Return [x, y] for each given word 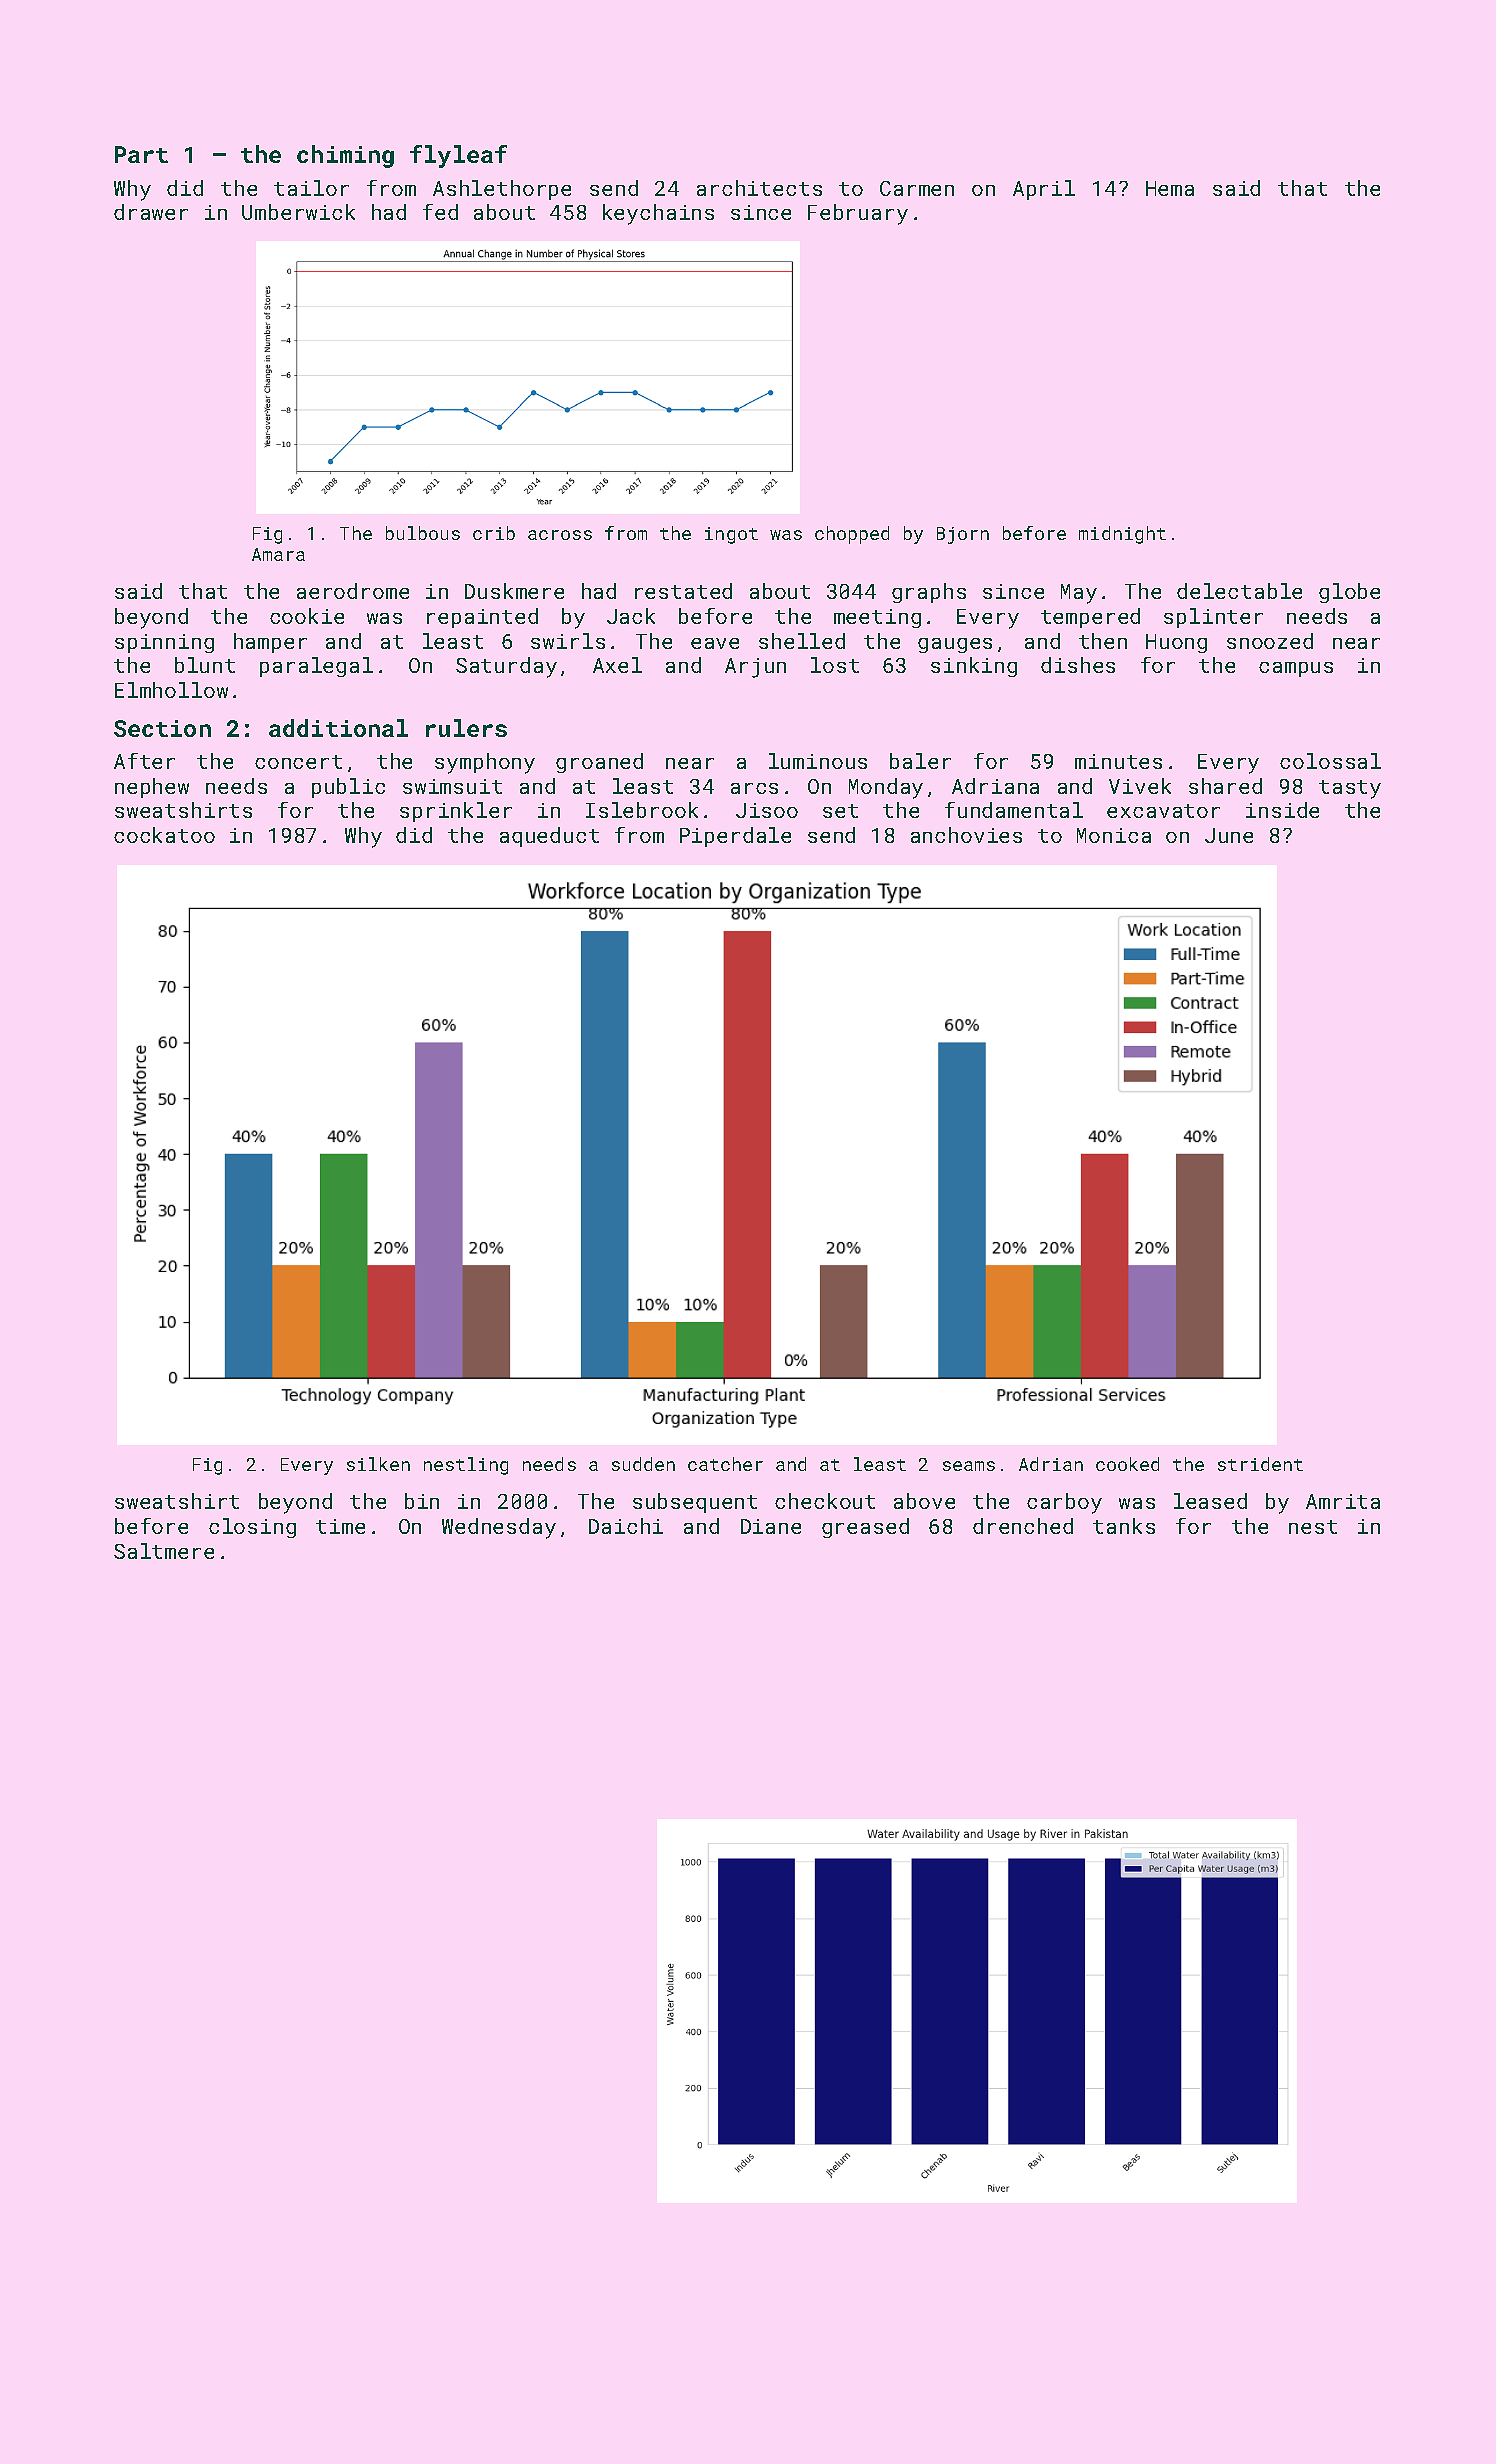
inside [1282, 810]
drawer [151, 212]
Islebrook [642, 810]
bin [422, 1501]
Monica [1114, 835]
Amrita [1343, 1501]
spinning [164, 643]
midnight [1122, 535]
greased [865, 1528]
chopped [852, 535]
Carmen [917, 188]
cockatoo [164, 835]
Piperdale [735, 837]
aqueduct [549, 837]
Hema [1170, 188]
